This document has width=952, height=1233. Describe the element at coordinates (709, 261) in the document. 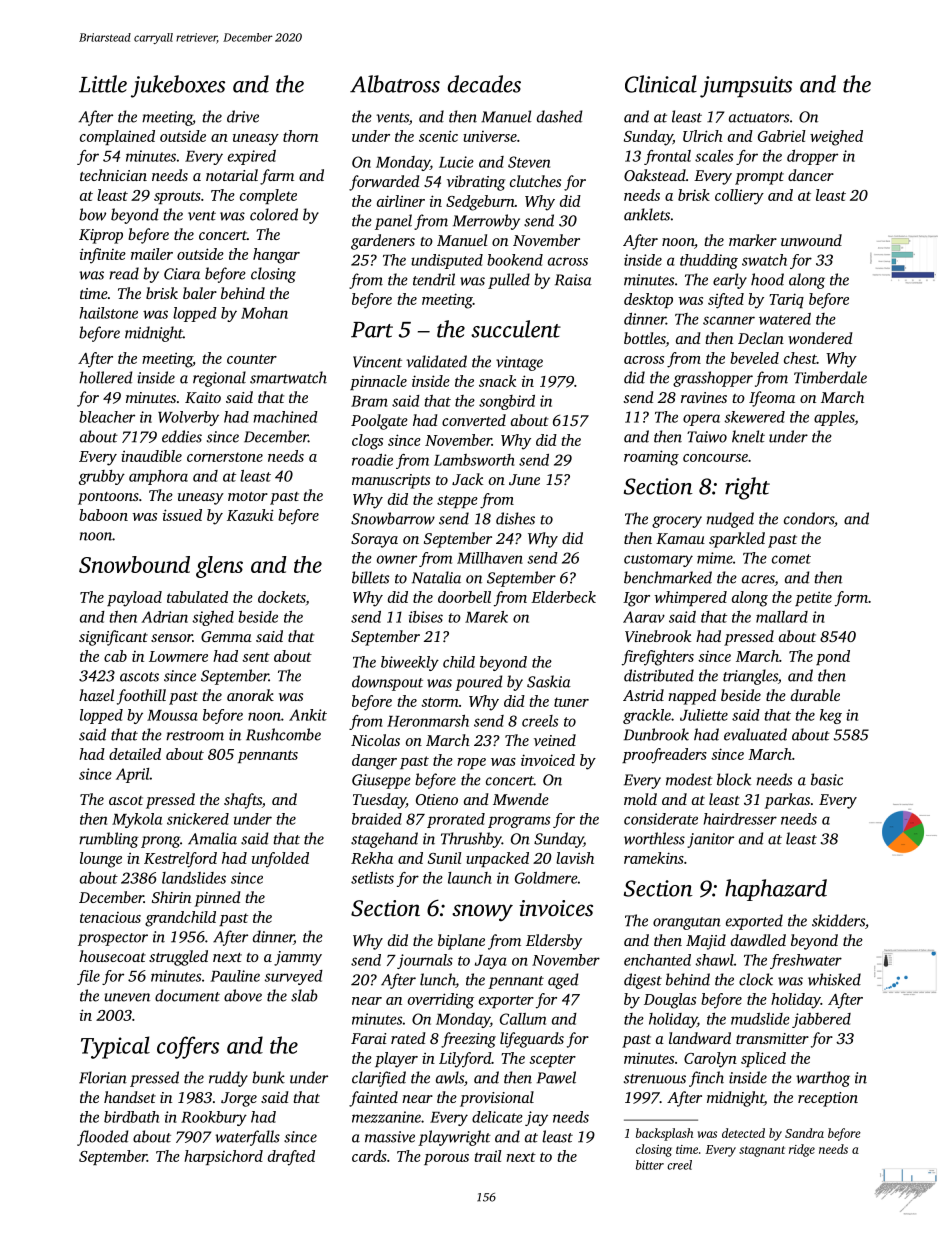

I see `thudding` at that location.
